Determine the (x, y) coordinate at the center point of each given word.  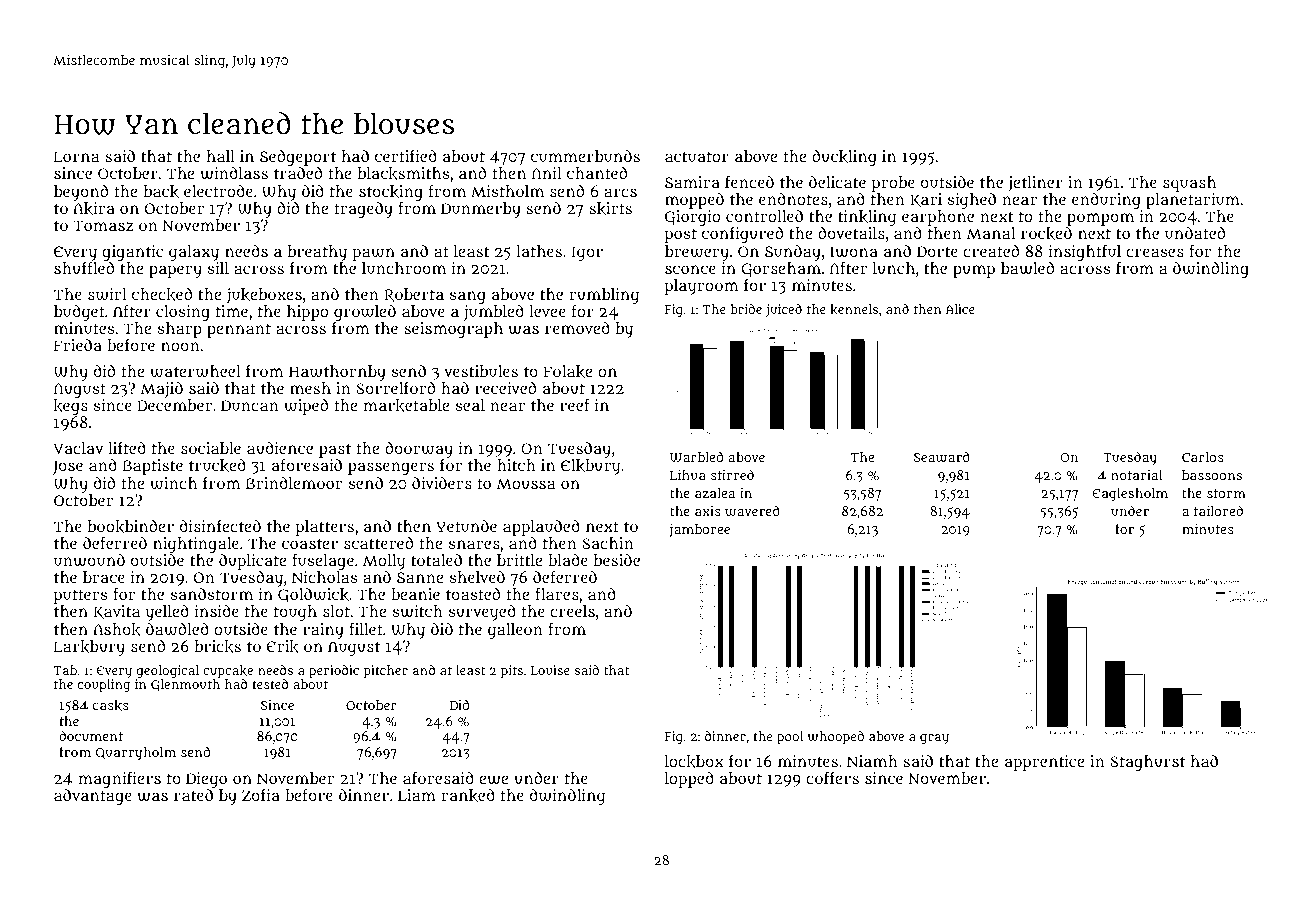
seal (470, 405)
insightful (1084, 253)
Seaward (942, 457)
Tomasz (103, 226)
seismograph (453, 330)
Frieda (78, 345)
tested (270, 684)
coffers (832, 777)
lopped (689, 780)
